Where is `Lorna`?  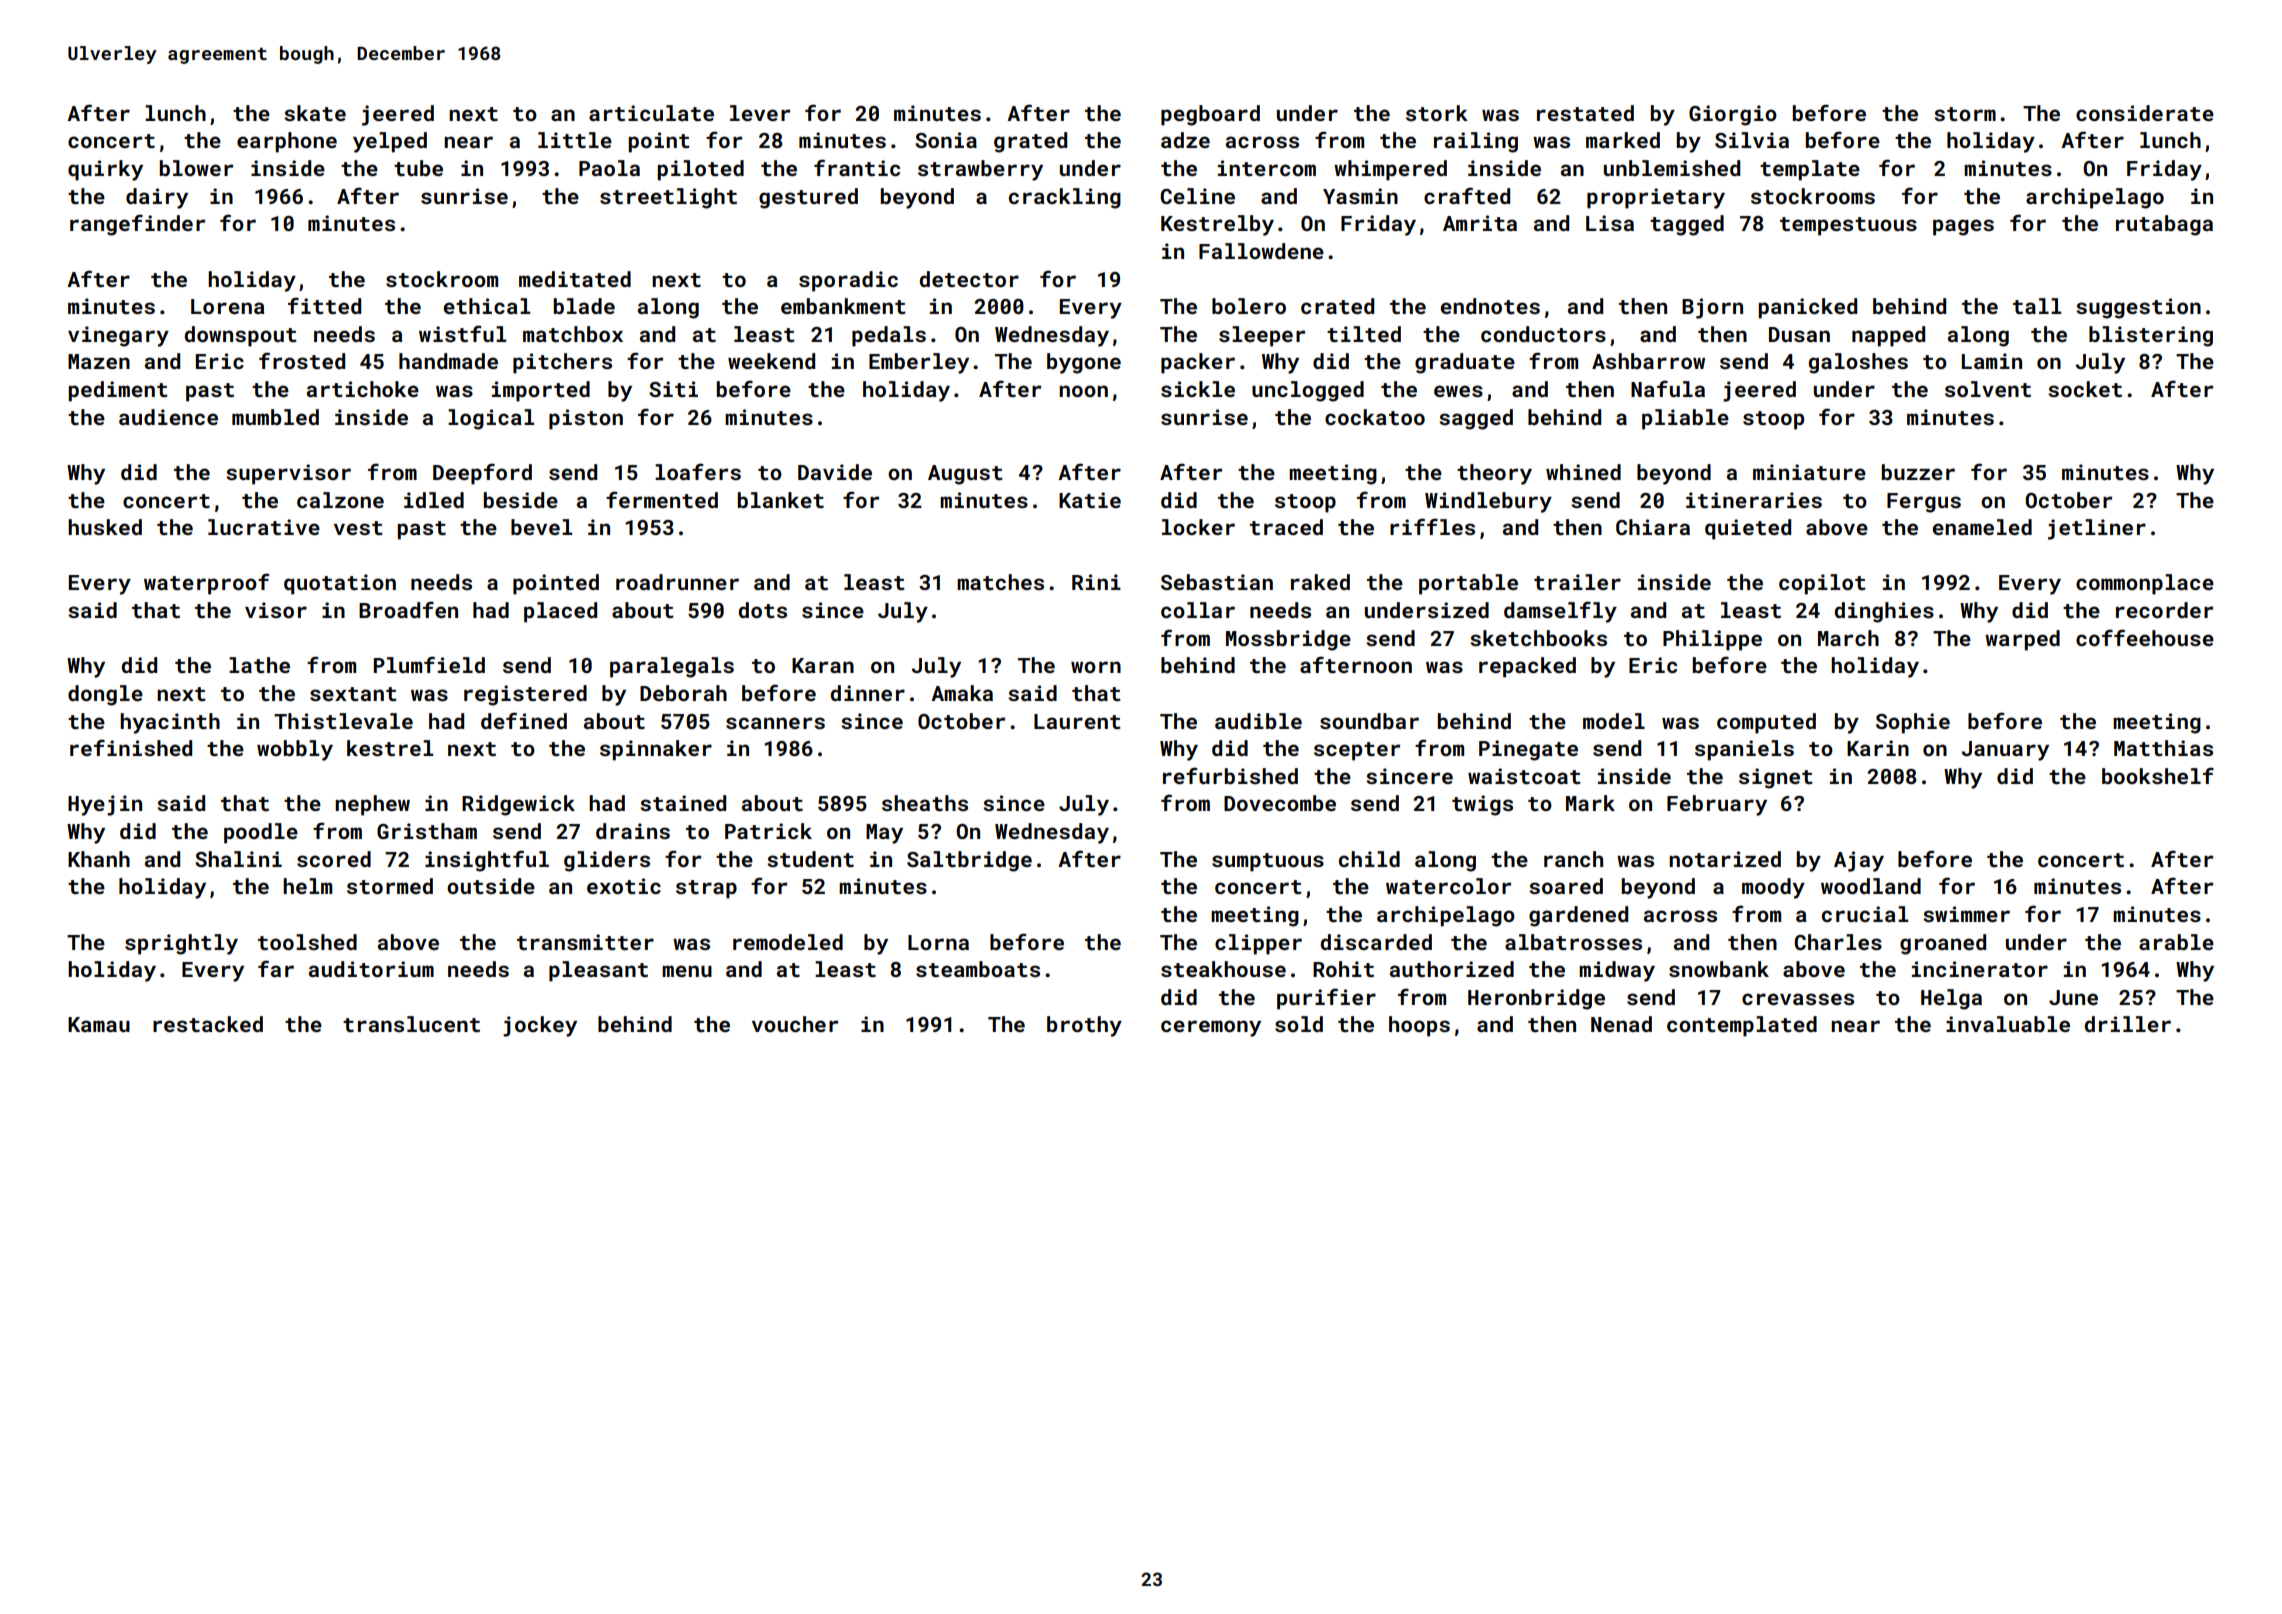 Lorna is located at coordinates (938, 942).
